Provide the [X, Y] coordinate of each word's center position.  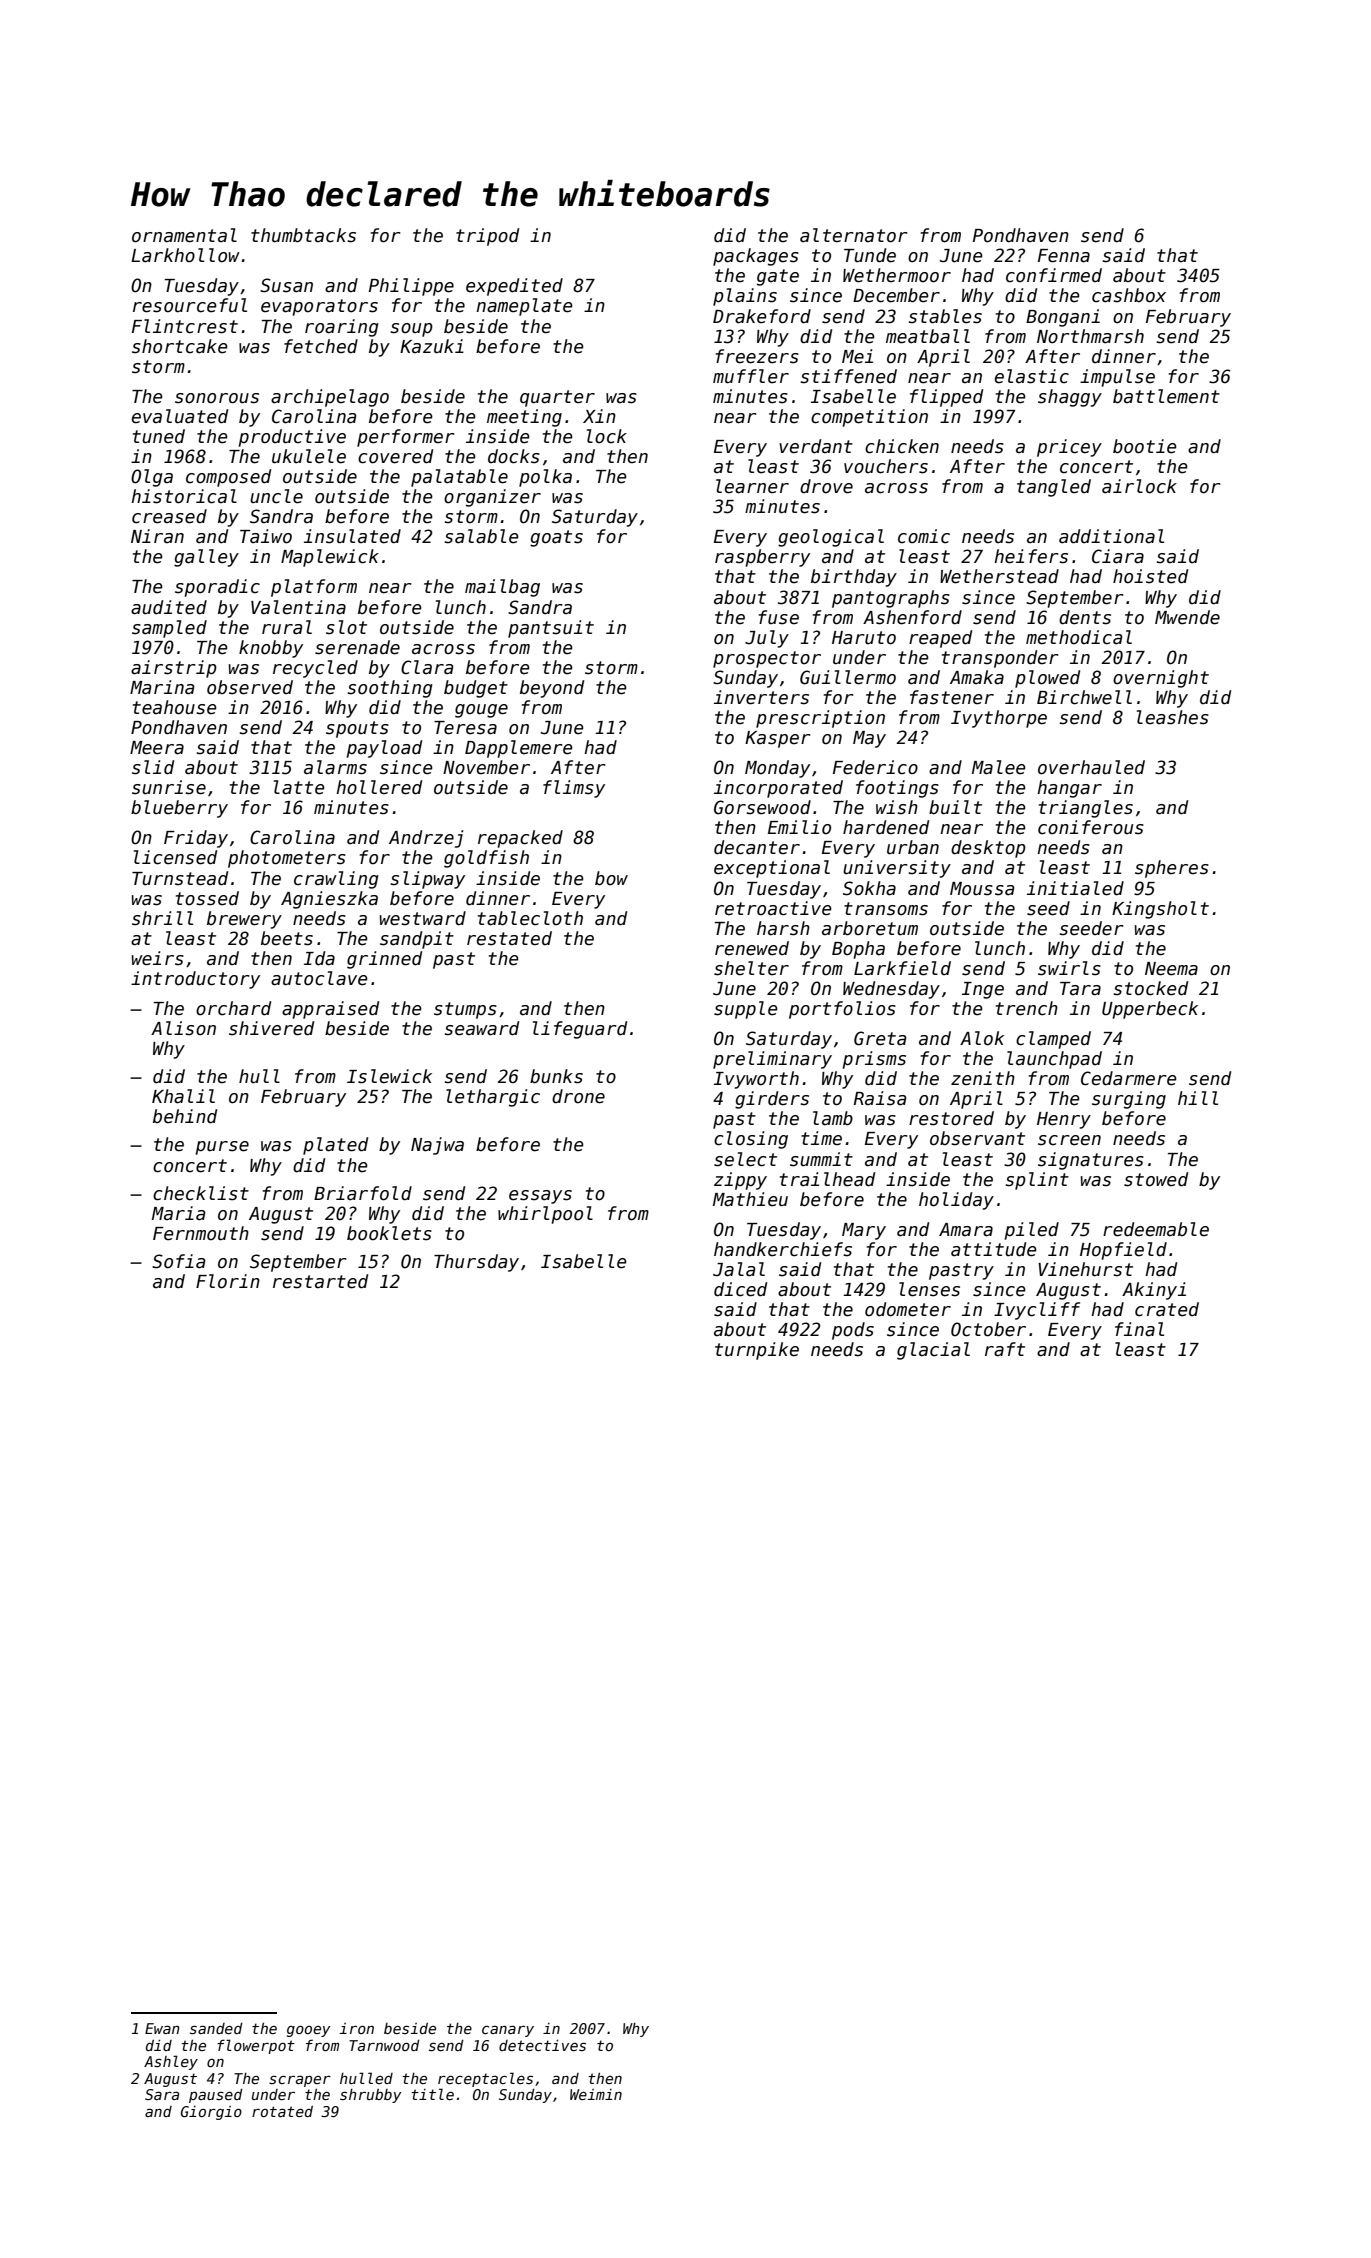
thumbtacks [303, 235]
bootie [1145, 446]
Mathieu [750, 1199]
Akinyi [1154, 1291]
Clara [427, 667]
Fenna [1064, 256]
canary [508, 2031]
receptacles [485, 2079]
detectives [542, 2045]
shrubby [371, 2096]
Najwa [437, 1146]
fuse [779, 617]
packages [756, 257]
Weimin [596, 2094]
